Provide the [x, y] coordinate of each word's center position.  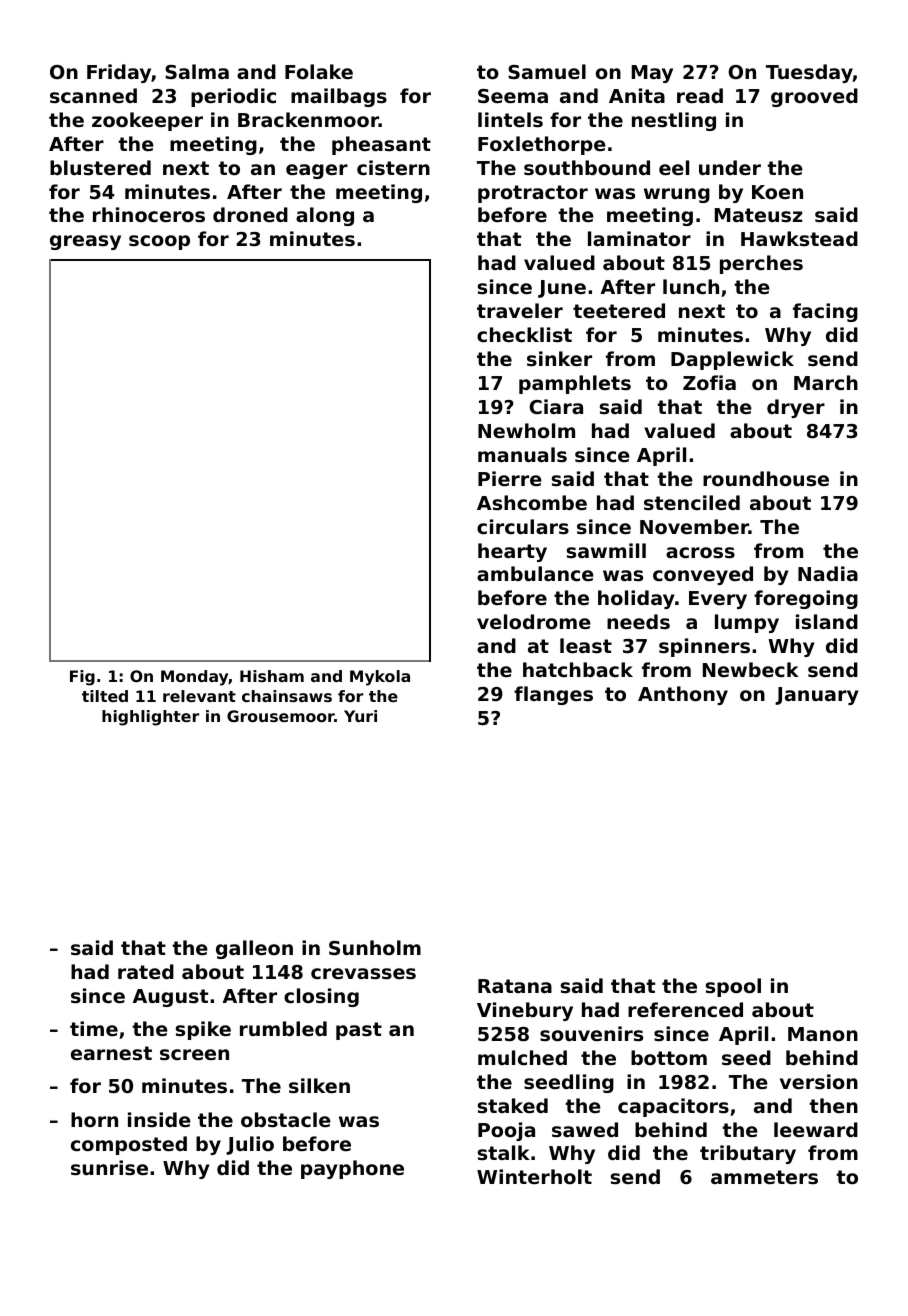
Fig [82, 678]
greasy [85, 242]
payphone [352, 1169]
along [325, 216]
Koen [777, 192]
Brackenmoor [308, 119]
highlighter [150, 718]
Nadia [828, 573]
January [817, 696]
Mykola [380, 678]
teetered [619, 310]
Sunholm [375, 947]
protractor [533, 194]
